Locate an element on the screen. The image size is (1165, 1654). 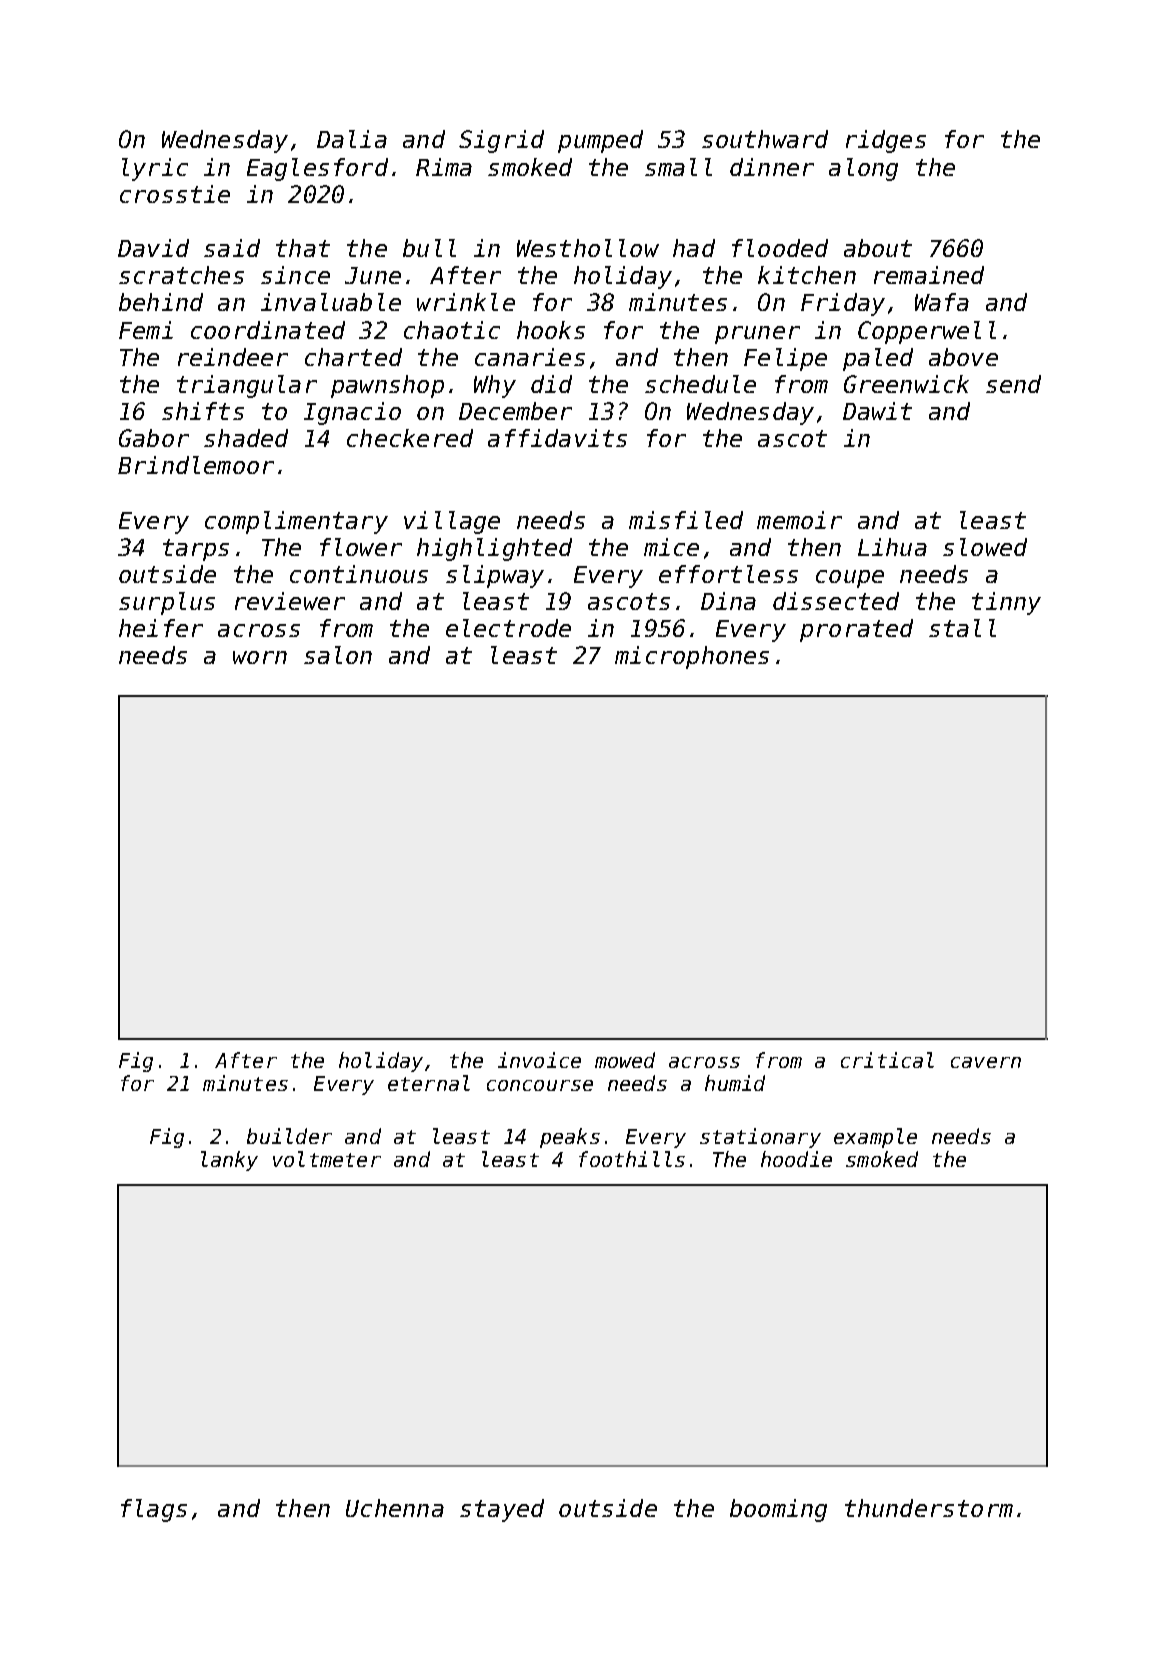
worn is located at coordinates (260, 657).
